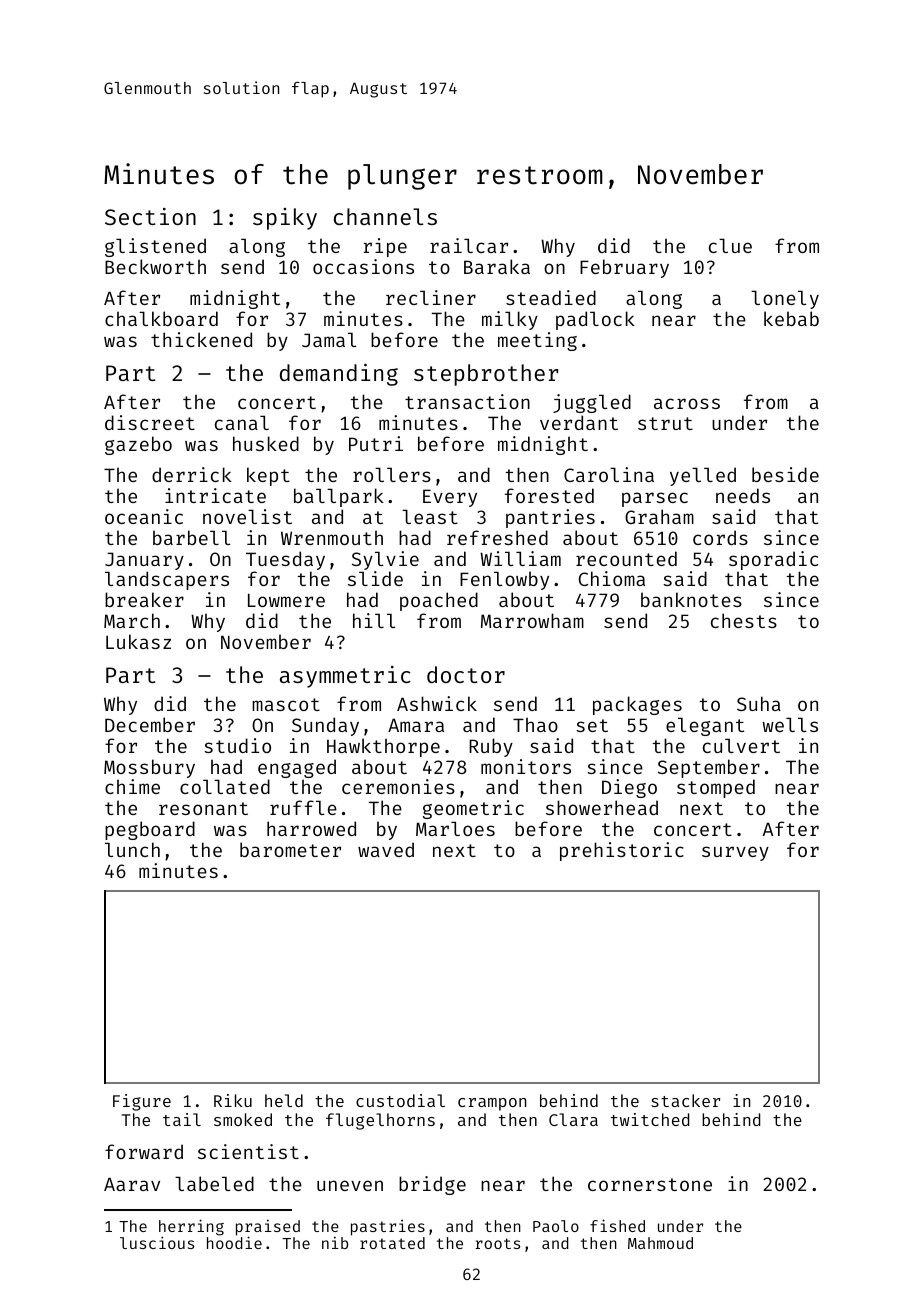 The height and width of the image is (1311, 924). What do you see at coordinates (785, 299) in the image?
I see `lonely` at bounding box center [785, 299].
